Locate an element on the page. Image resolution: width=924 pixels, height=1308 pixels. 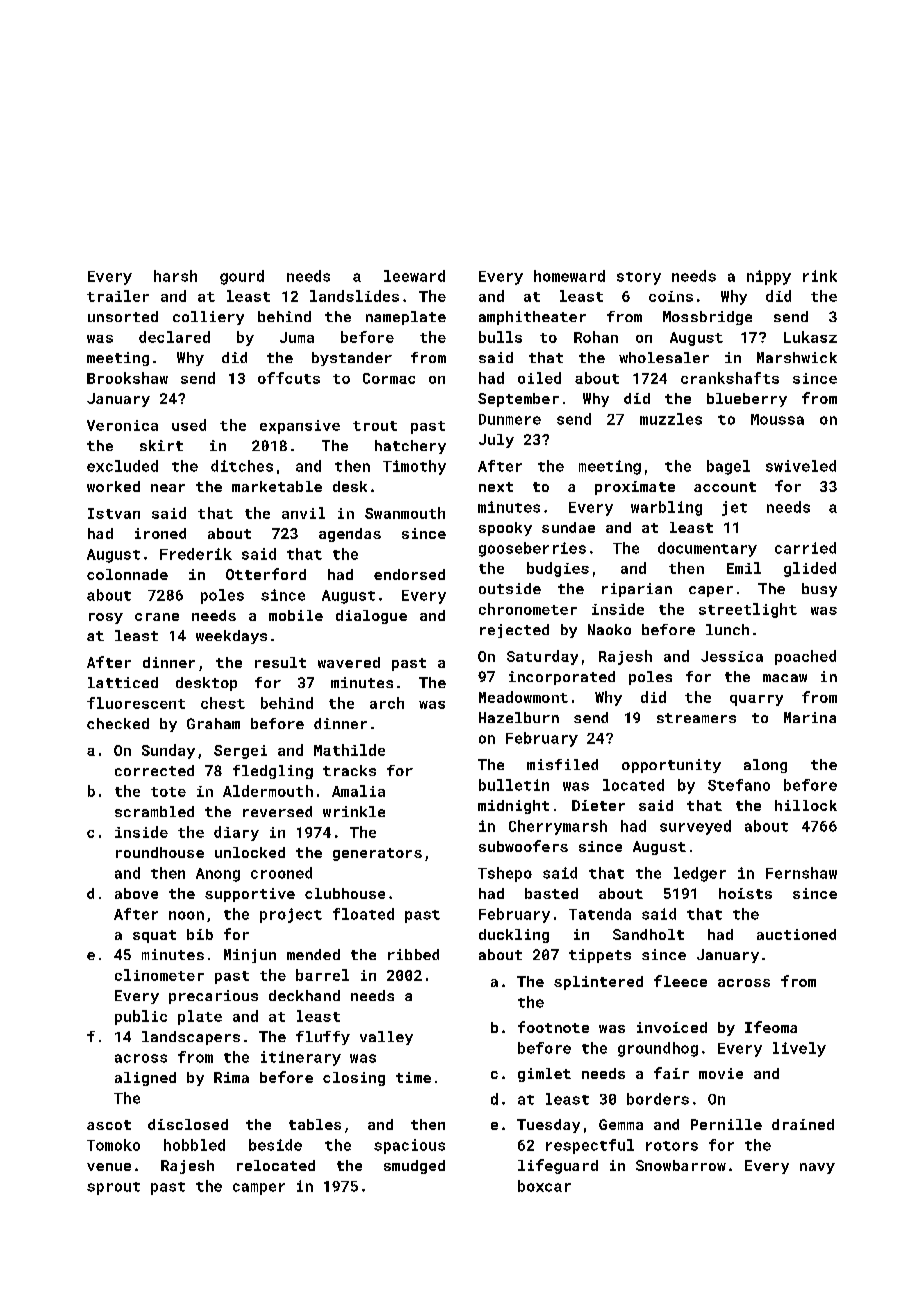
nippy is located at coordinates (769, 277).
